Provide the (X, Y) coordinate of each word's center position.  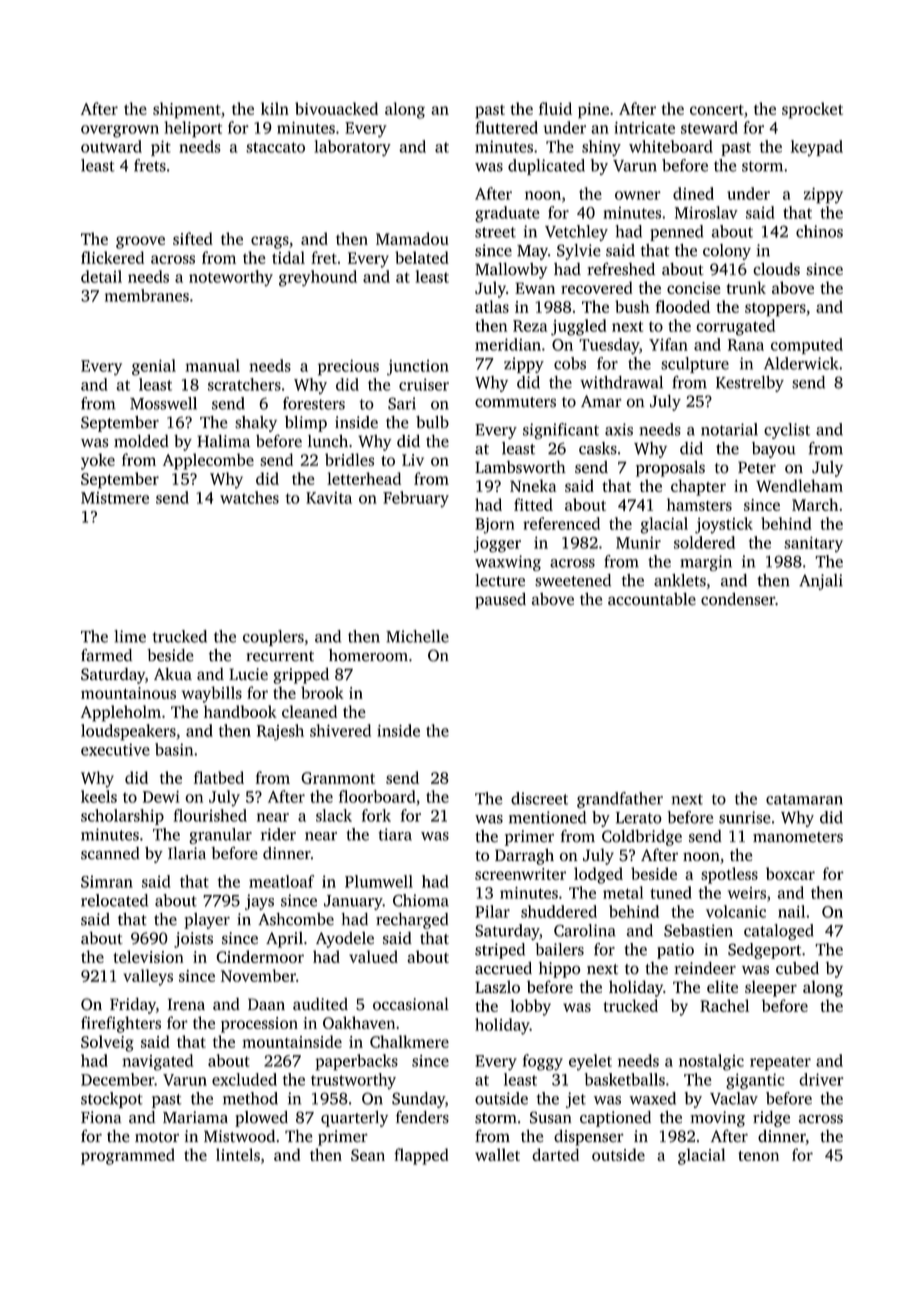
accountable (652, 599)
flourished (210, 815)
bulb (432, 422)
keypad (817, 148)
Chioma (421, 900)
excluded (244, 1079)
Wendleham (799, 485)
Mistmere (115, 498)
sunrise (745, 817)
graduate (507, 214)
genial (154, 367)
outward (111, 146)
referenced (561, 523)
